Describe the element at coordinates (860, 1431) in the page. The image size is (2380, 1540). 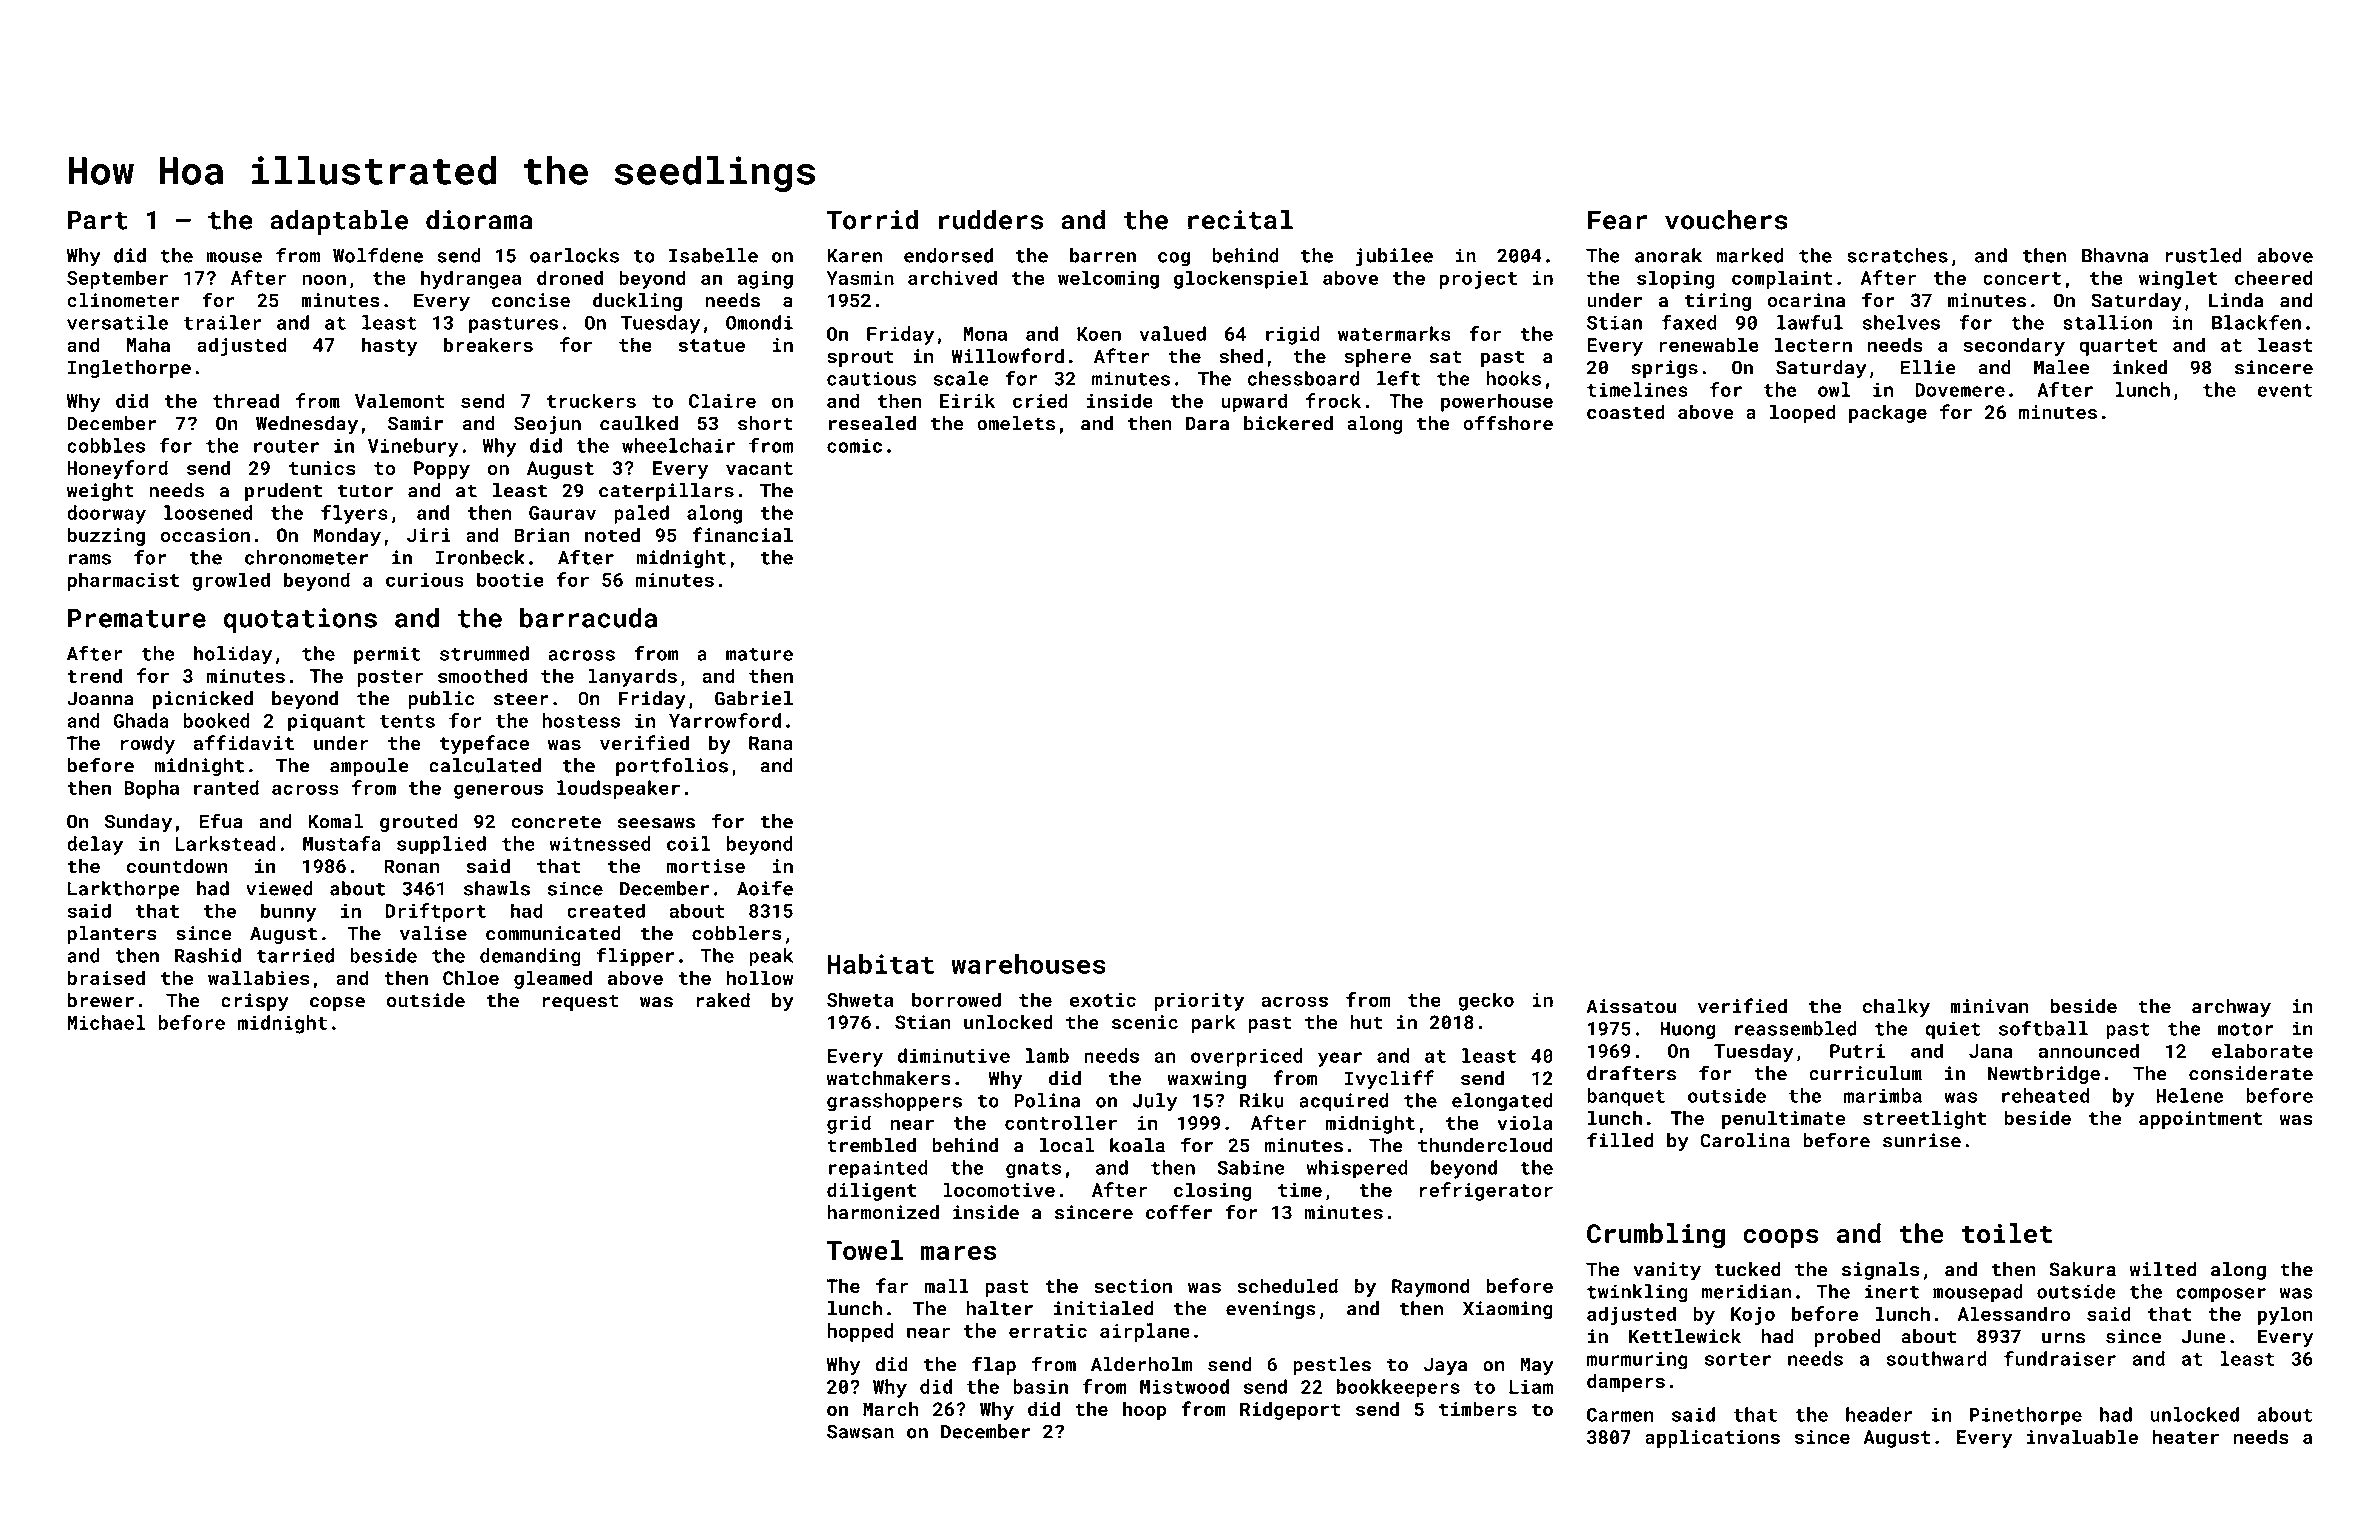
I see `Sawsan` at that location.
